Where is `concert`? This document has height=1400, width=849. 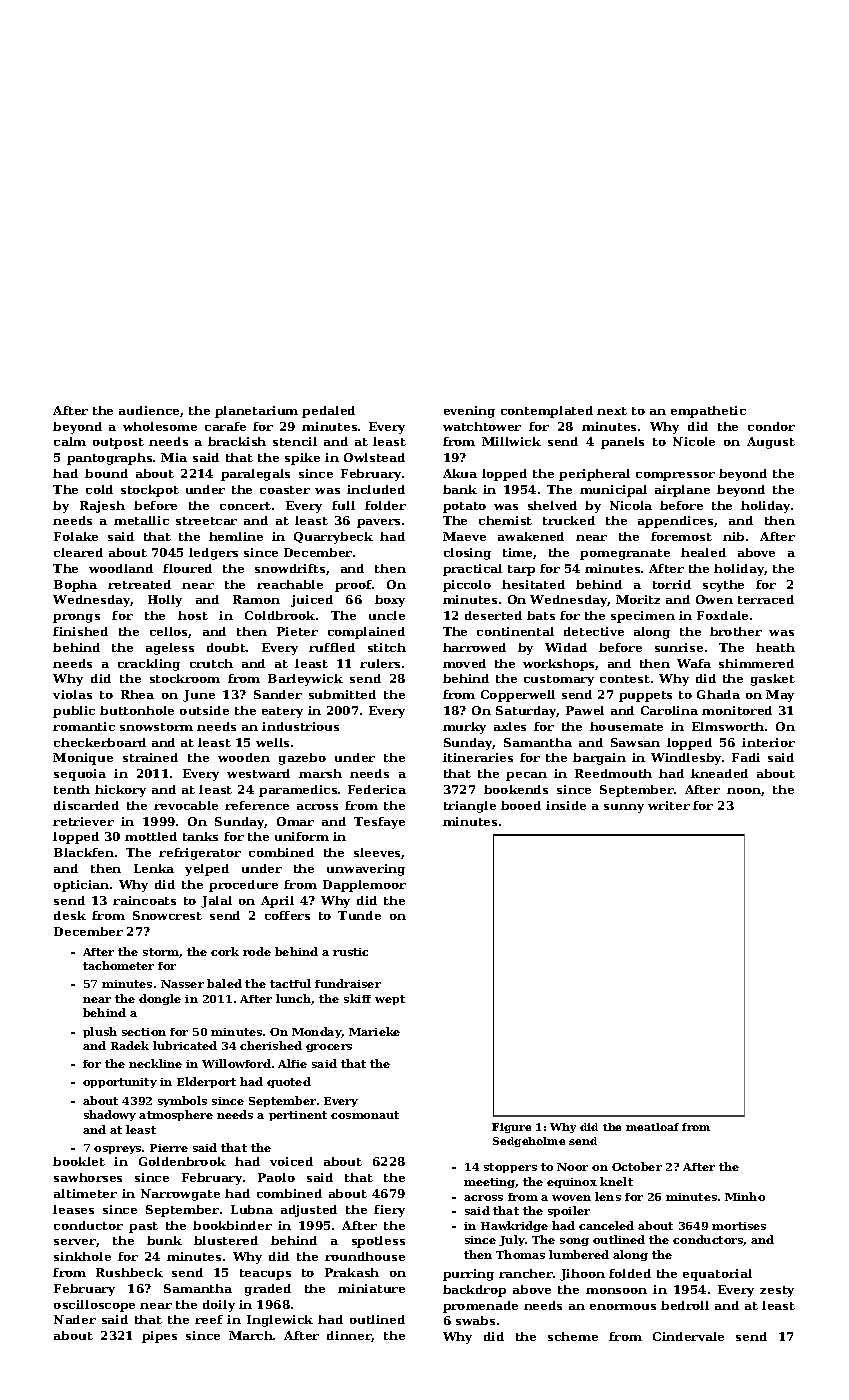 concert is located at coordinates (245, 506).
